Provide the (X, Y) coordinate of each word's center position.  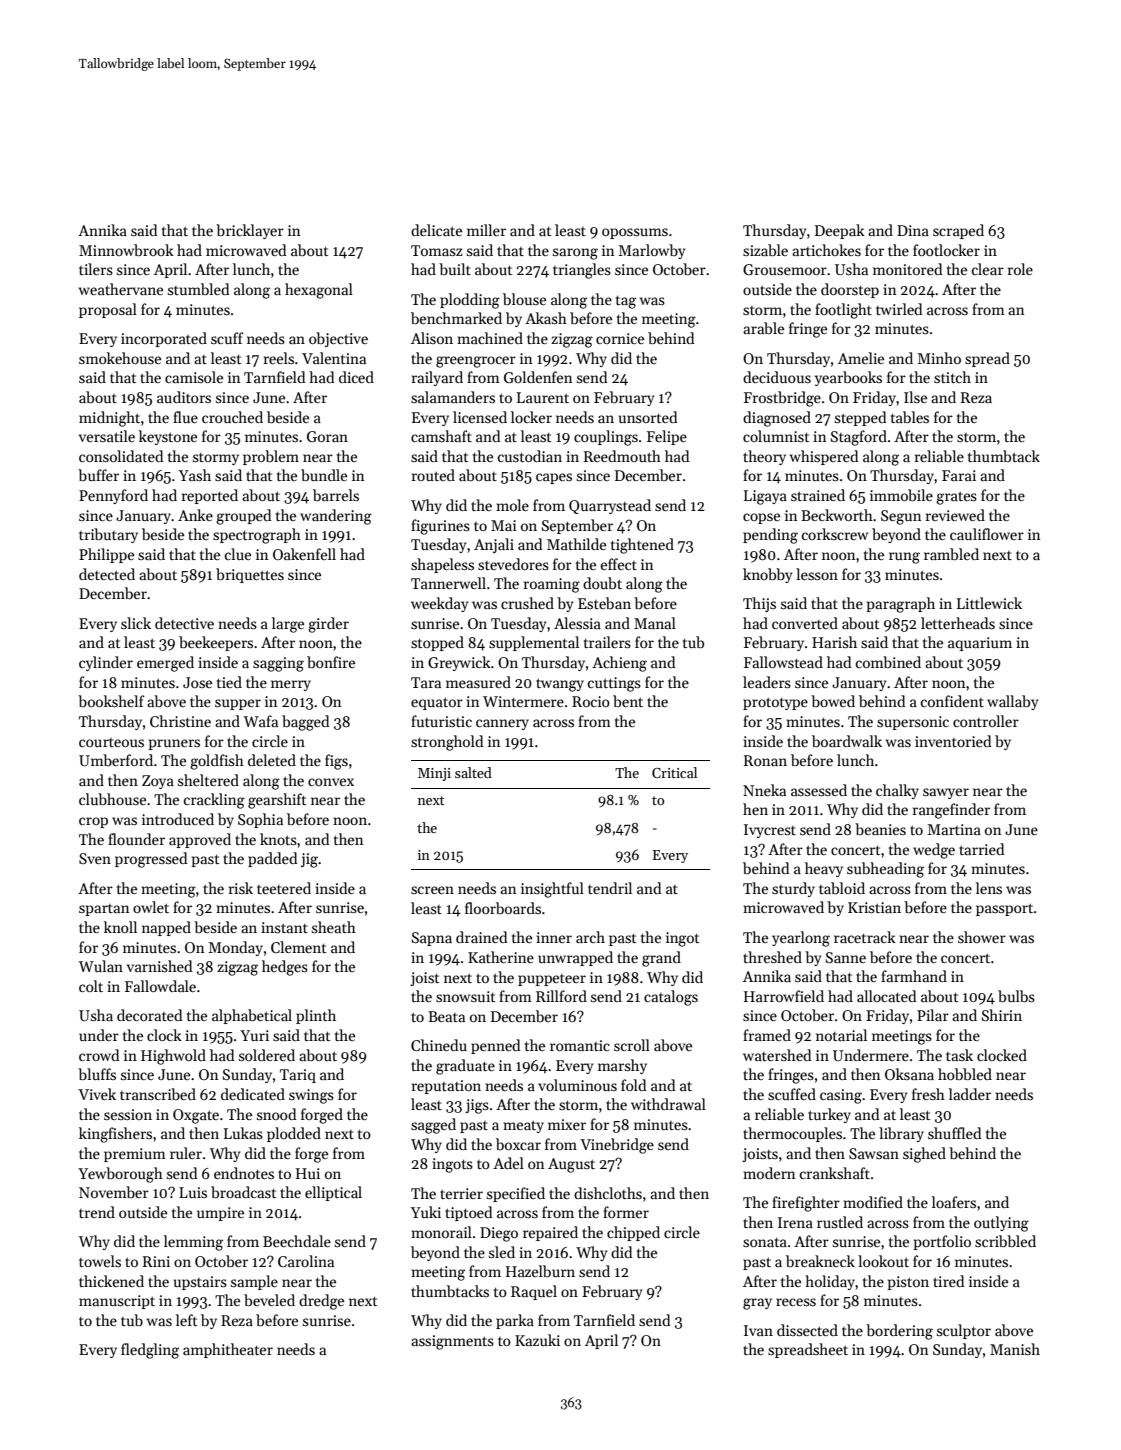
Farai (959, 475)
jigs (477, 1106)
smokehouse (120, 358)
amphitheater (228, 1350)
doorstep (850, 290)
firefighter (806, 1204)
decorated (150, 1015)
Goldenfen (538, 377)
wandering (336, 517)
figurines (440, 527)
